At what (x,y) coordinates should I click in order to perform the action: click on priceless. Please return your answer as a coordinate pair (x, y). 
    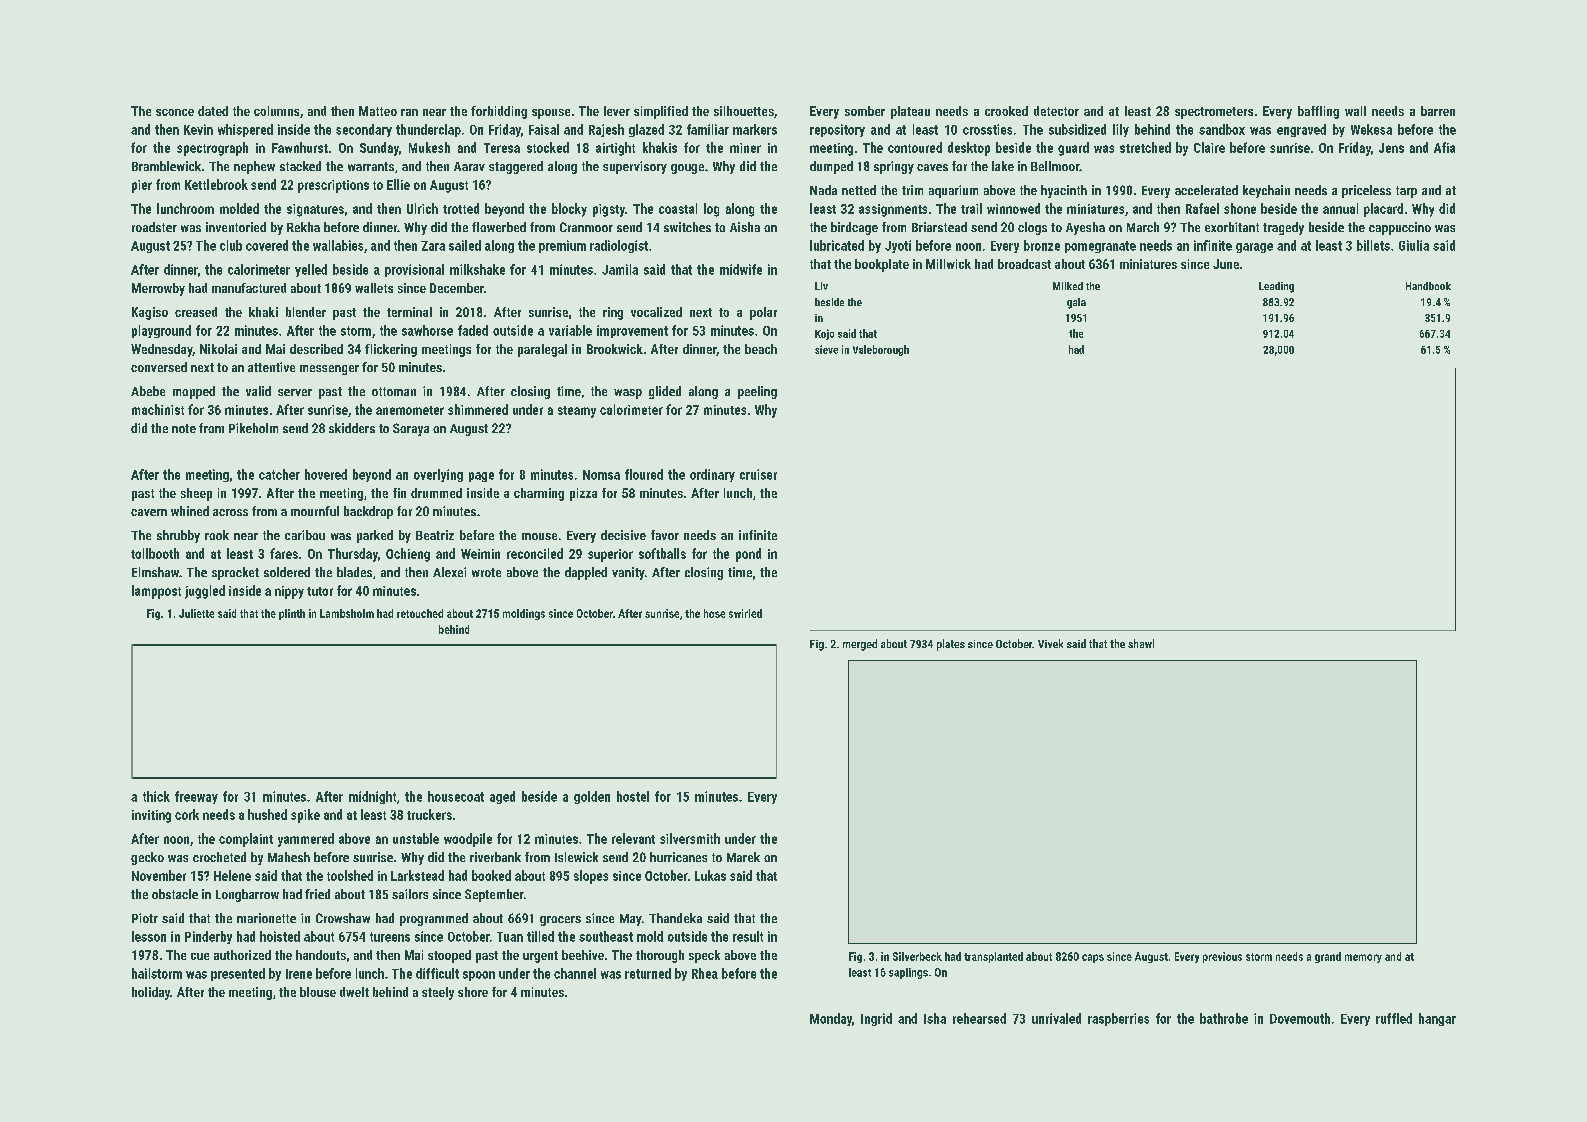
    Looking at the image, I should click on (1366, 191).
